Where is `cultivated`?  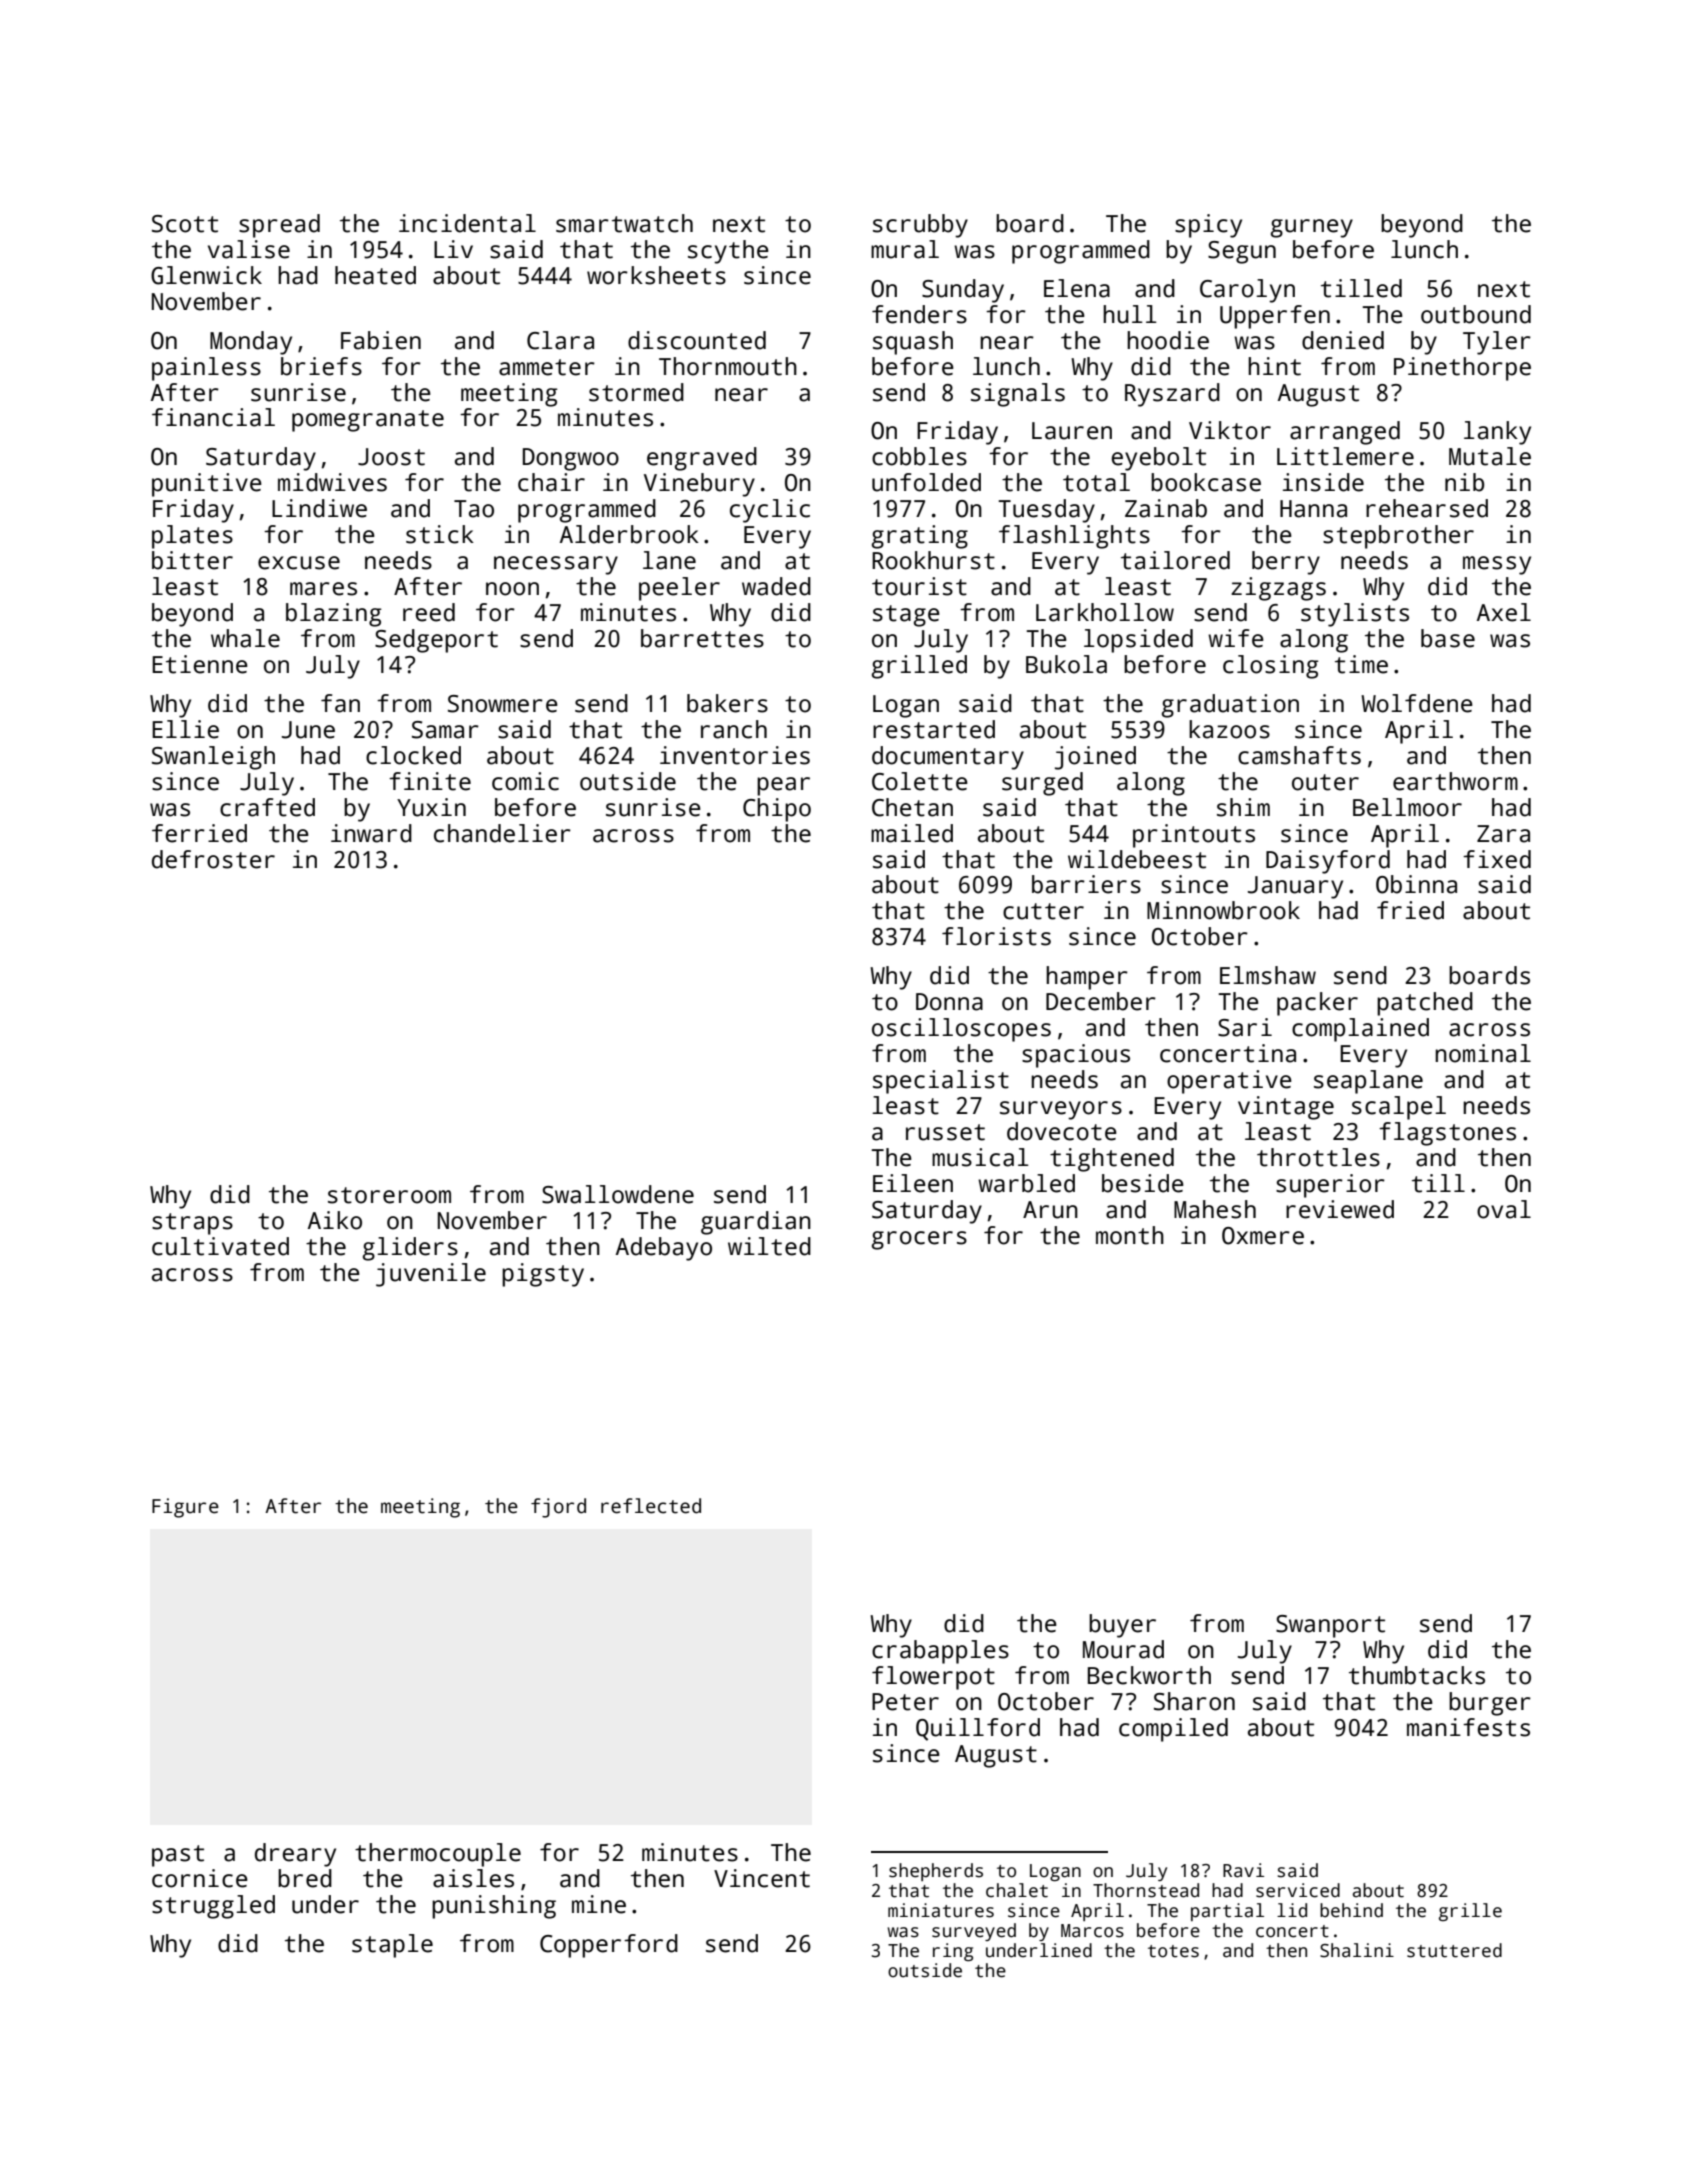
cultivated is located at coordinates (220, 1246).
